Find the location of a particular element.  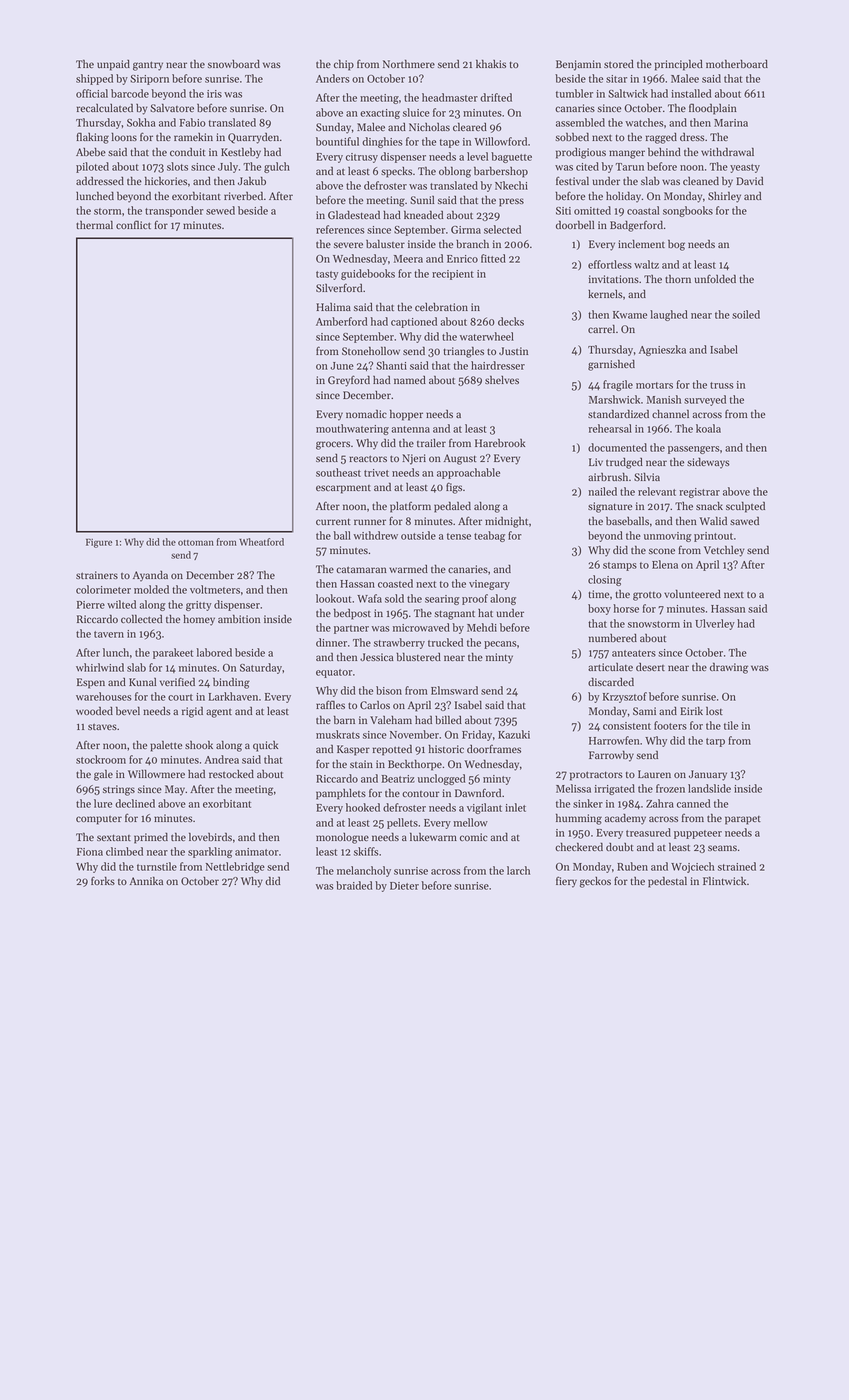

forks is located at coordinates (103, 880).
